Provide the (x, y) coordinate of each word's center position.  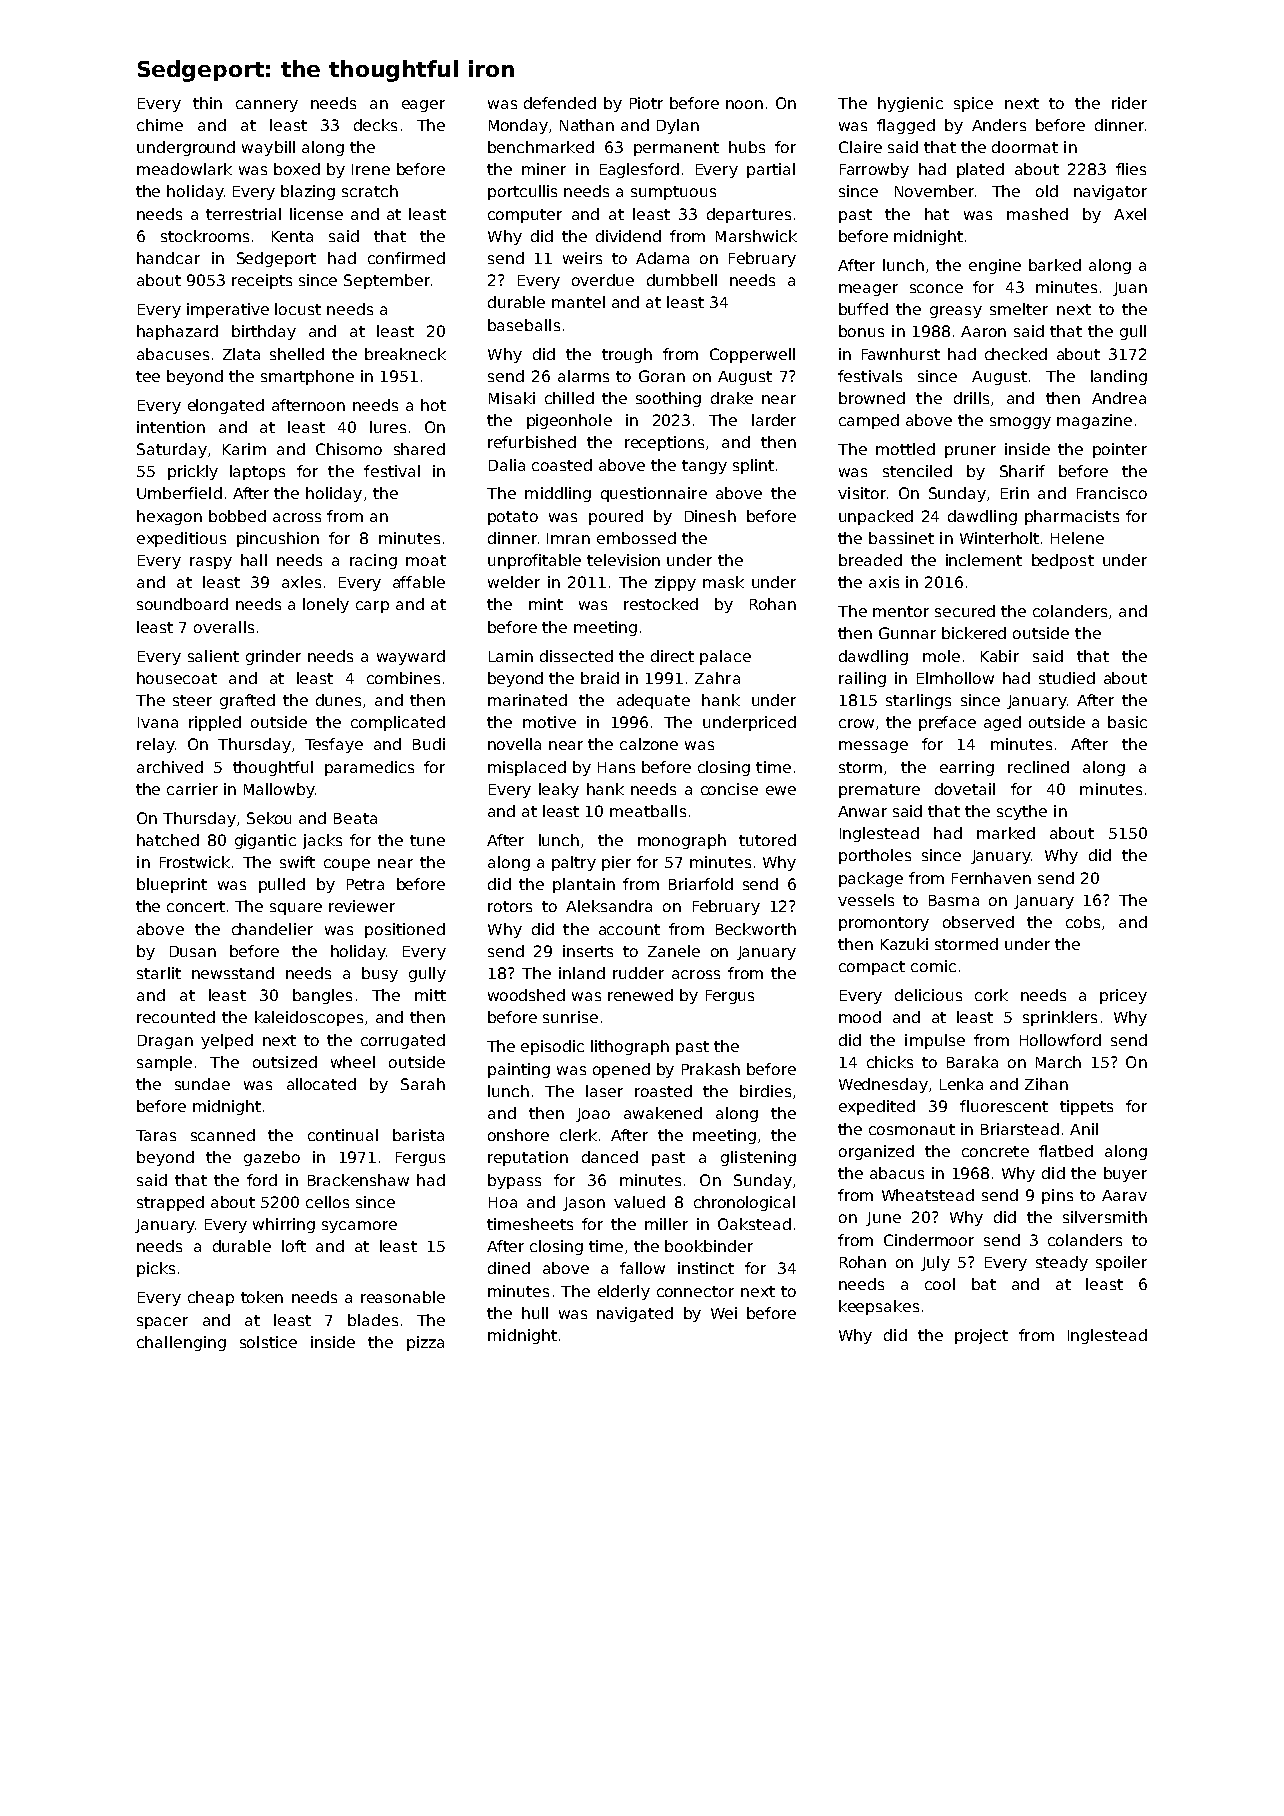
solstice (268, 1342)
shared (419, 449)
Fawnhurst (901, 354)
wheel (353, 1062)
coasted (562, 465)
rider (1129, 103)
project (981, 1336)
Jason (584, 1204)
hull (535, 1313)
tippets (1086, 1107)
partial (771, 170)
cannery (267, 106)
